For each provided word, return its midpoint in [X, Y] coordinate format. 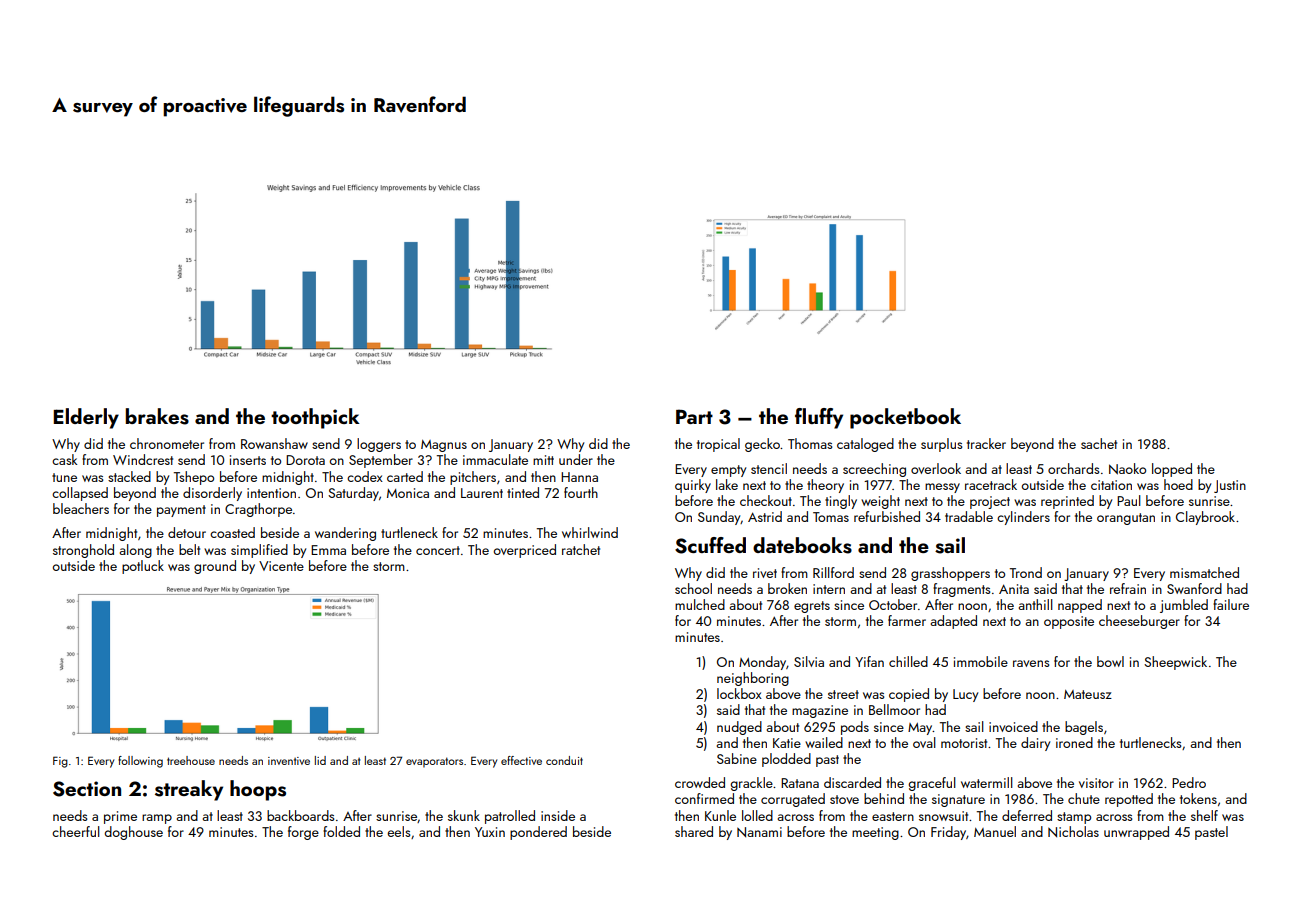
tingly [841, 502]
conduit [564, 760]
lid [320, 760]
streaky [189, 790]
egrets [812, 607]
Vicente [281, 566]
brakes [157, 416]
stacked [129, 476]
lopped [1172, 470]
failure [1231, 604]
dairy [1035, 744]
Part [694, 416]
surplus [941, 445]
